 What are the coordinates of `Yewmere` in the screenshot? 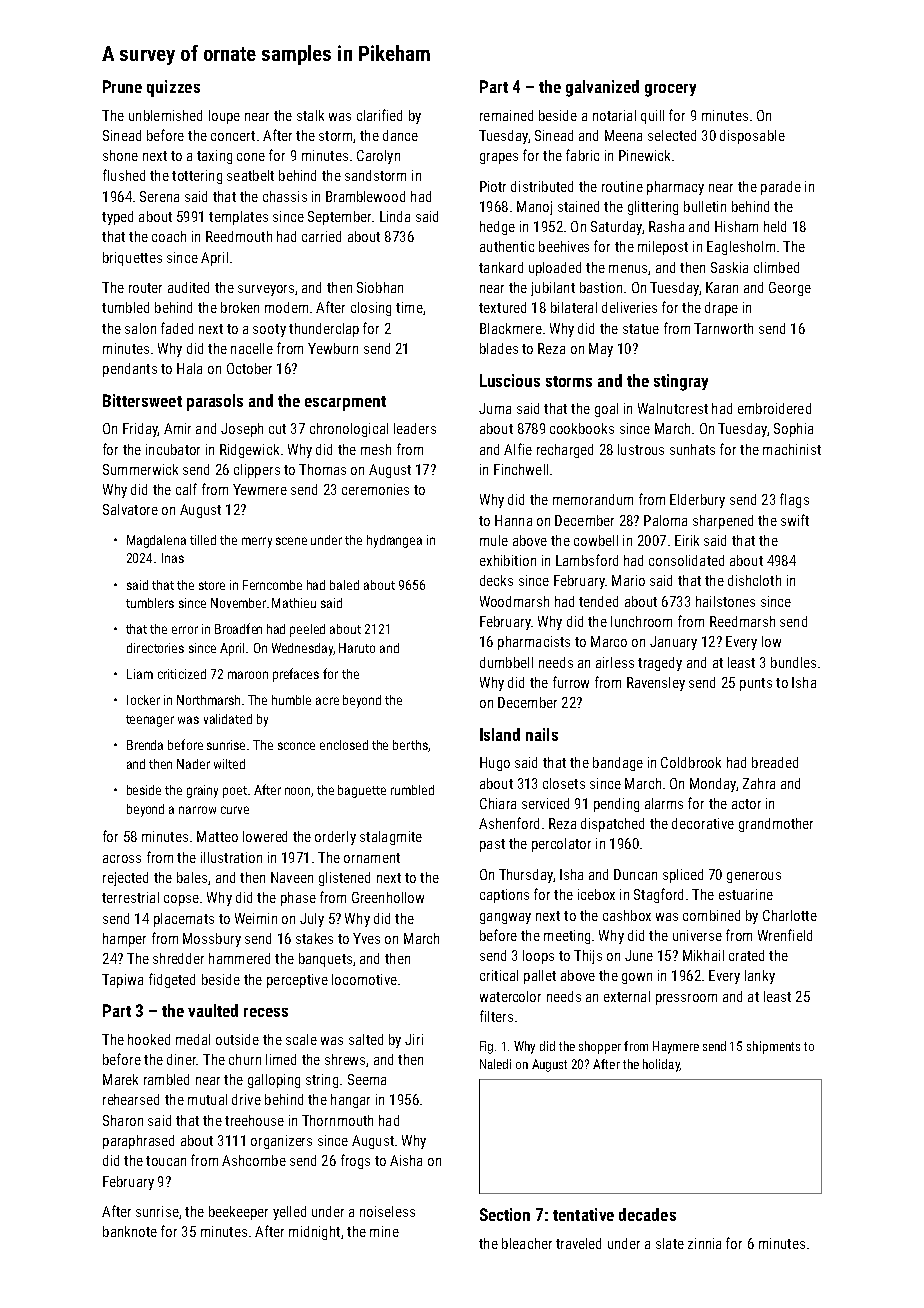 It's located at (260, 489).
